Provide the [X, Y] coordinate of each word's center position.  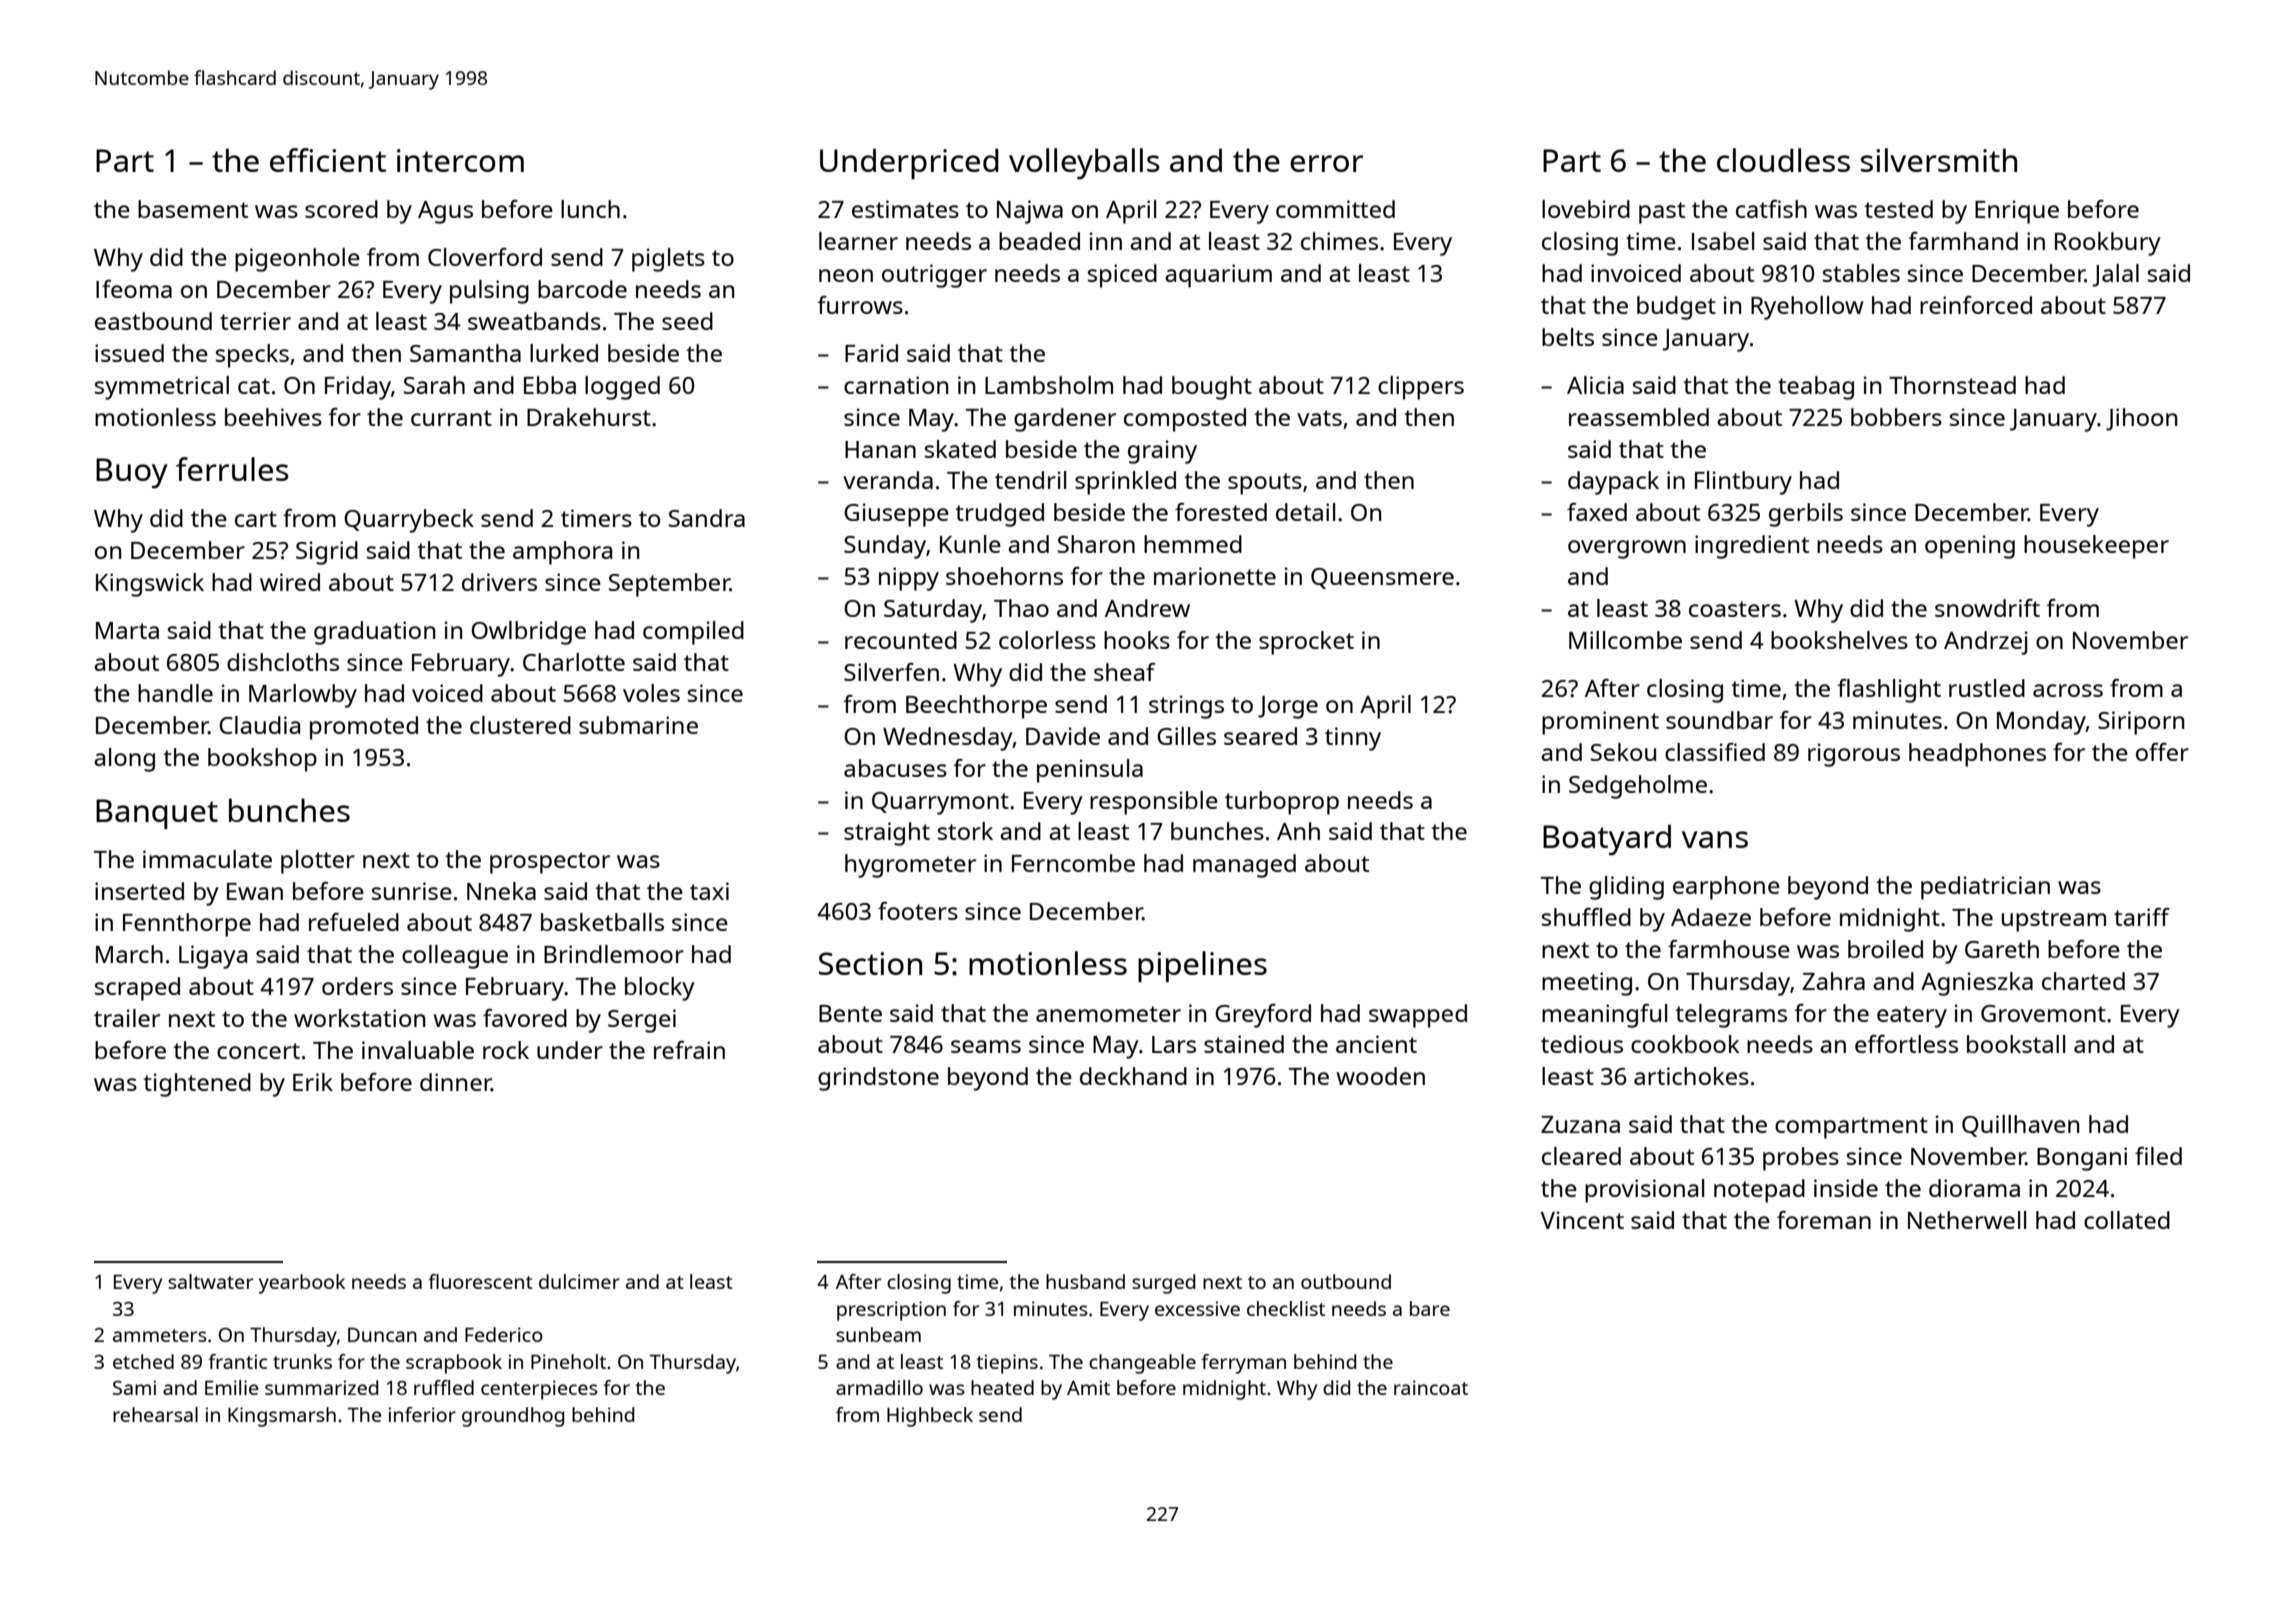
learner [858, 241]
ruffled [444, 1387]
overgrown [1627, 549]
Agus [445, 212]
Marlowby [303, 696]
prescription [891, 1311]
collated [2127, 1220]
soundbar [1719, 720]
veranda [888, 480]
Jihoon [2141, 419]
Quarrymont [940, 803]
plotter [318, 862]
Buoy [132, 473]
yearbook [302, 1284]
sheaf [1124, 672]
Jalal [2115, 275]
